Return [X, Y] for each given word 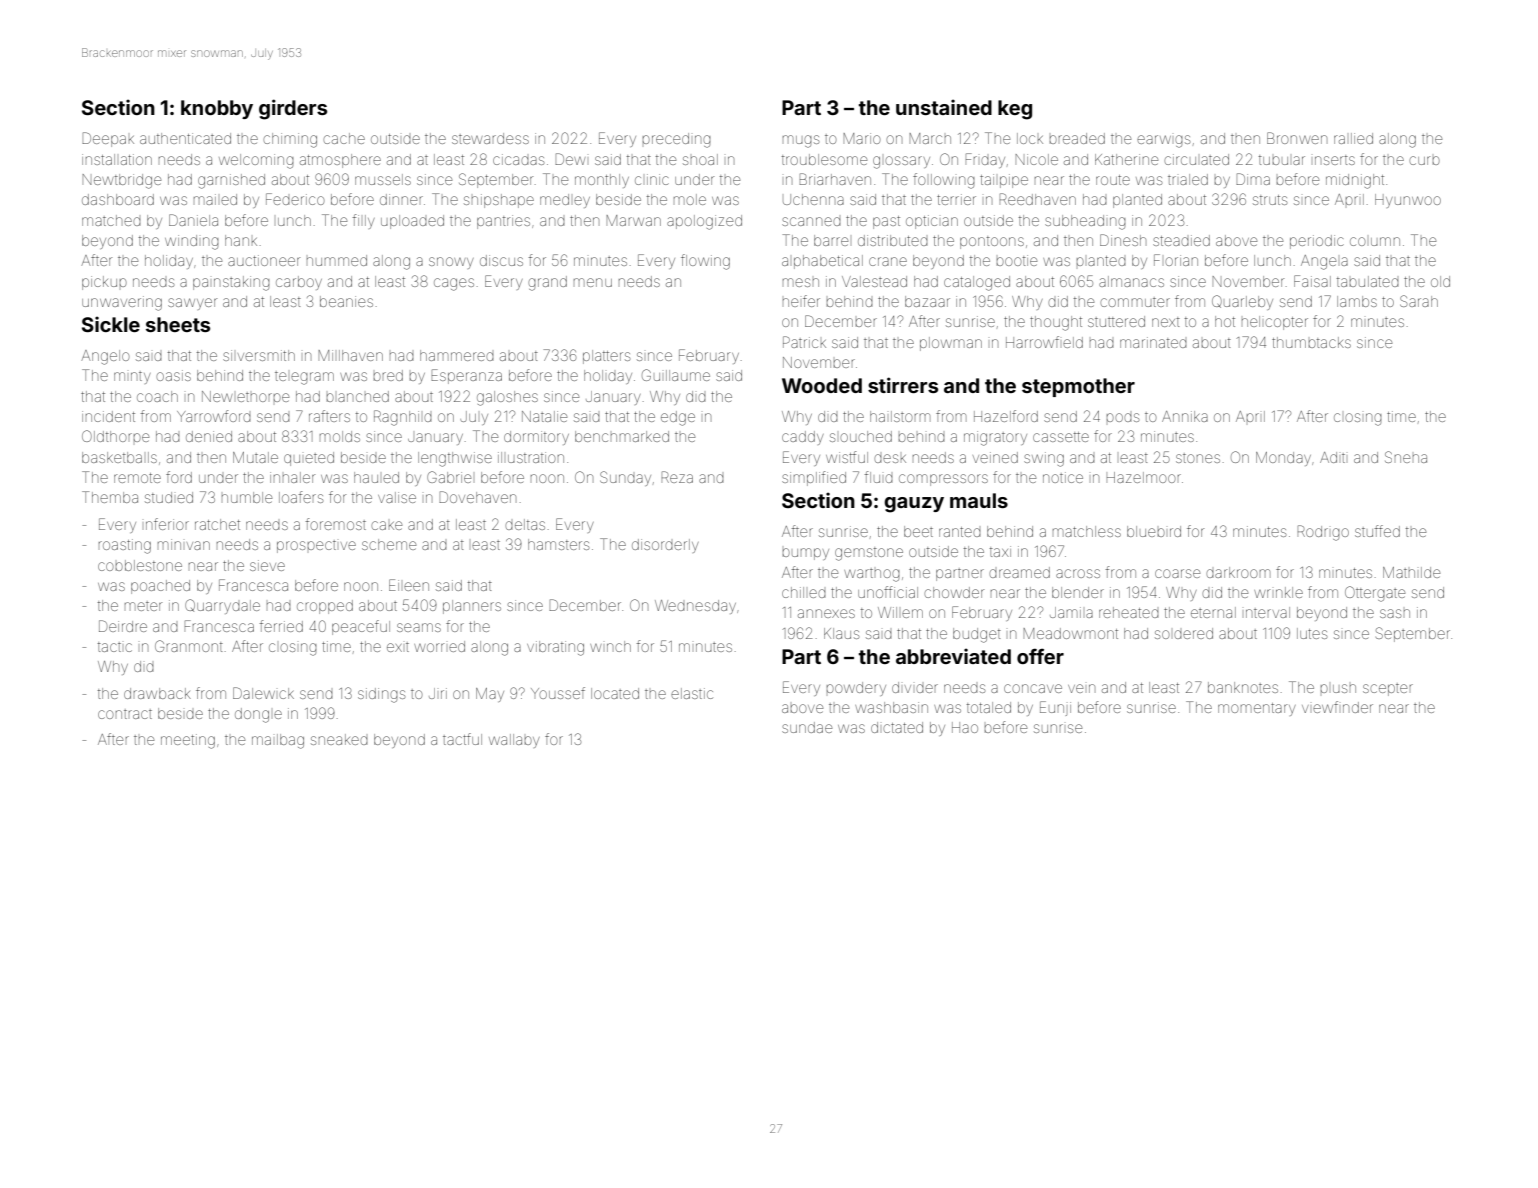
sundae [807, 727]
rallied [1353, 138]
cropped [325, 607]
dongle [258, 715]
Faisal [1312, 281]
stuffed [1377, 531]
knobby [217, 109]
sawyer [192, 304]
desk [890, 458]
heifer [801, 301]
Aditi [1332, 457]
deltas [525, 524]
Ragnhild [403, 418]
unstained [944, 107]
